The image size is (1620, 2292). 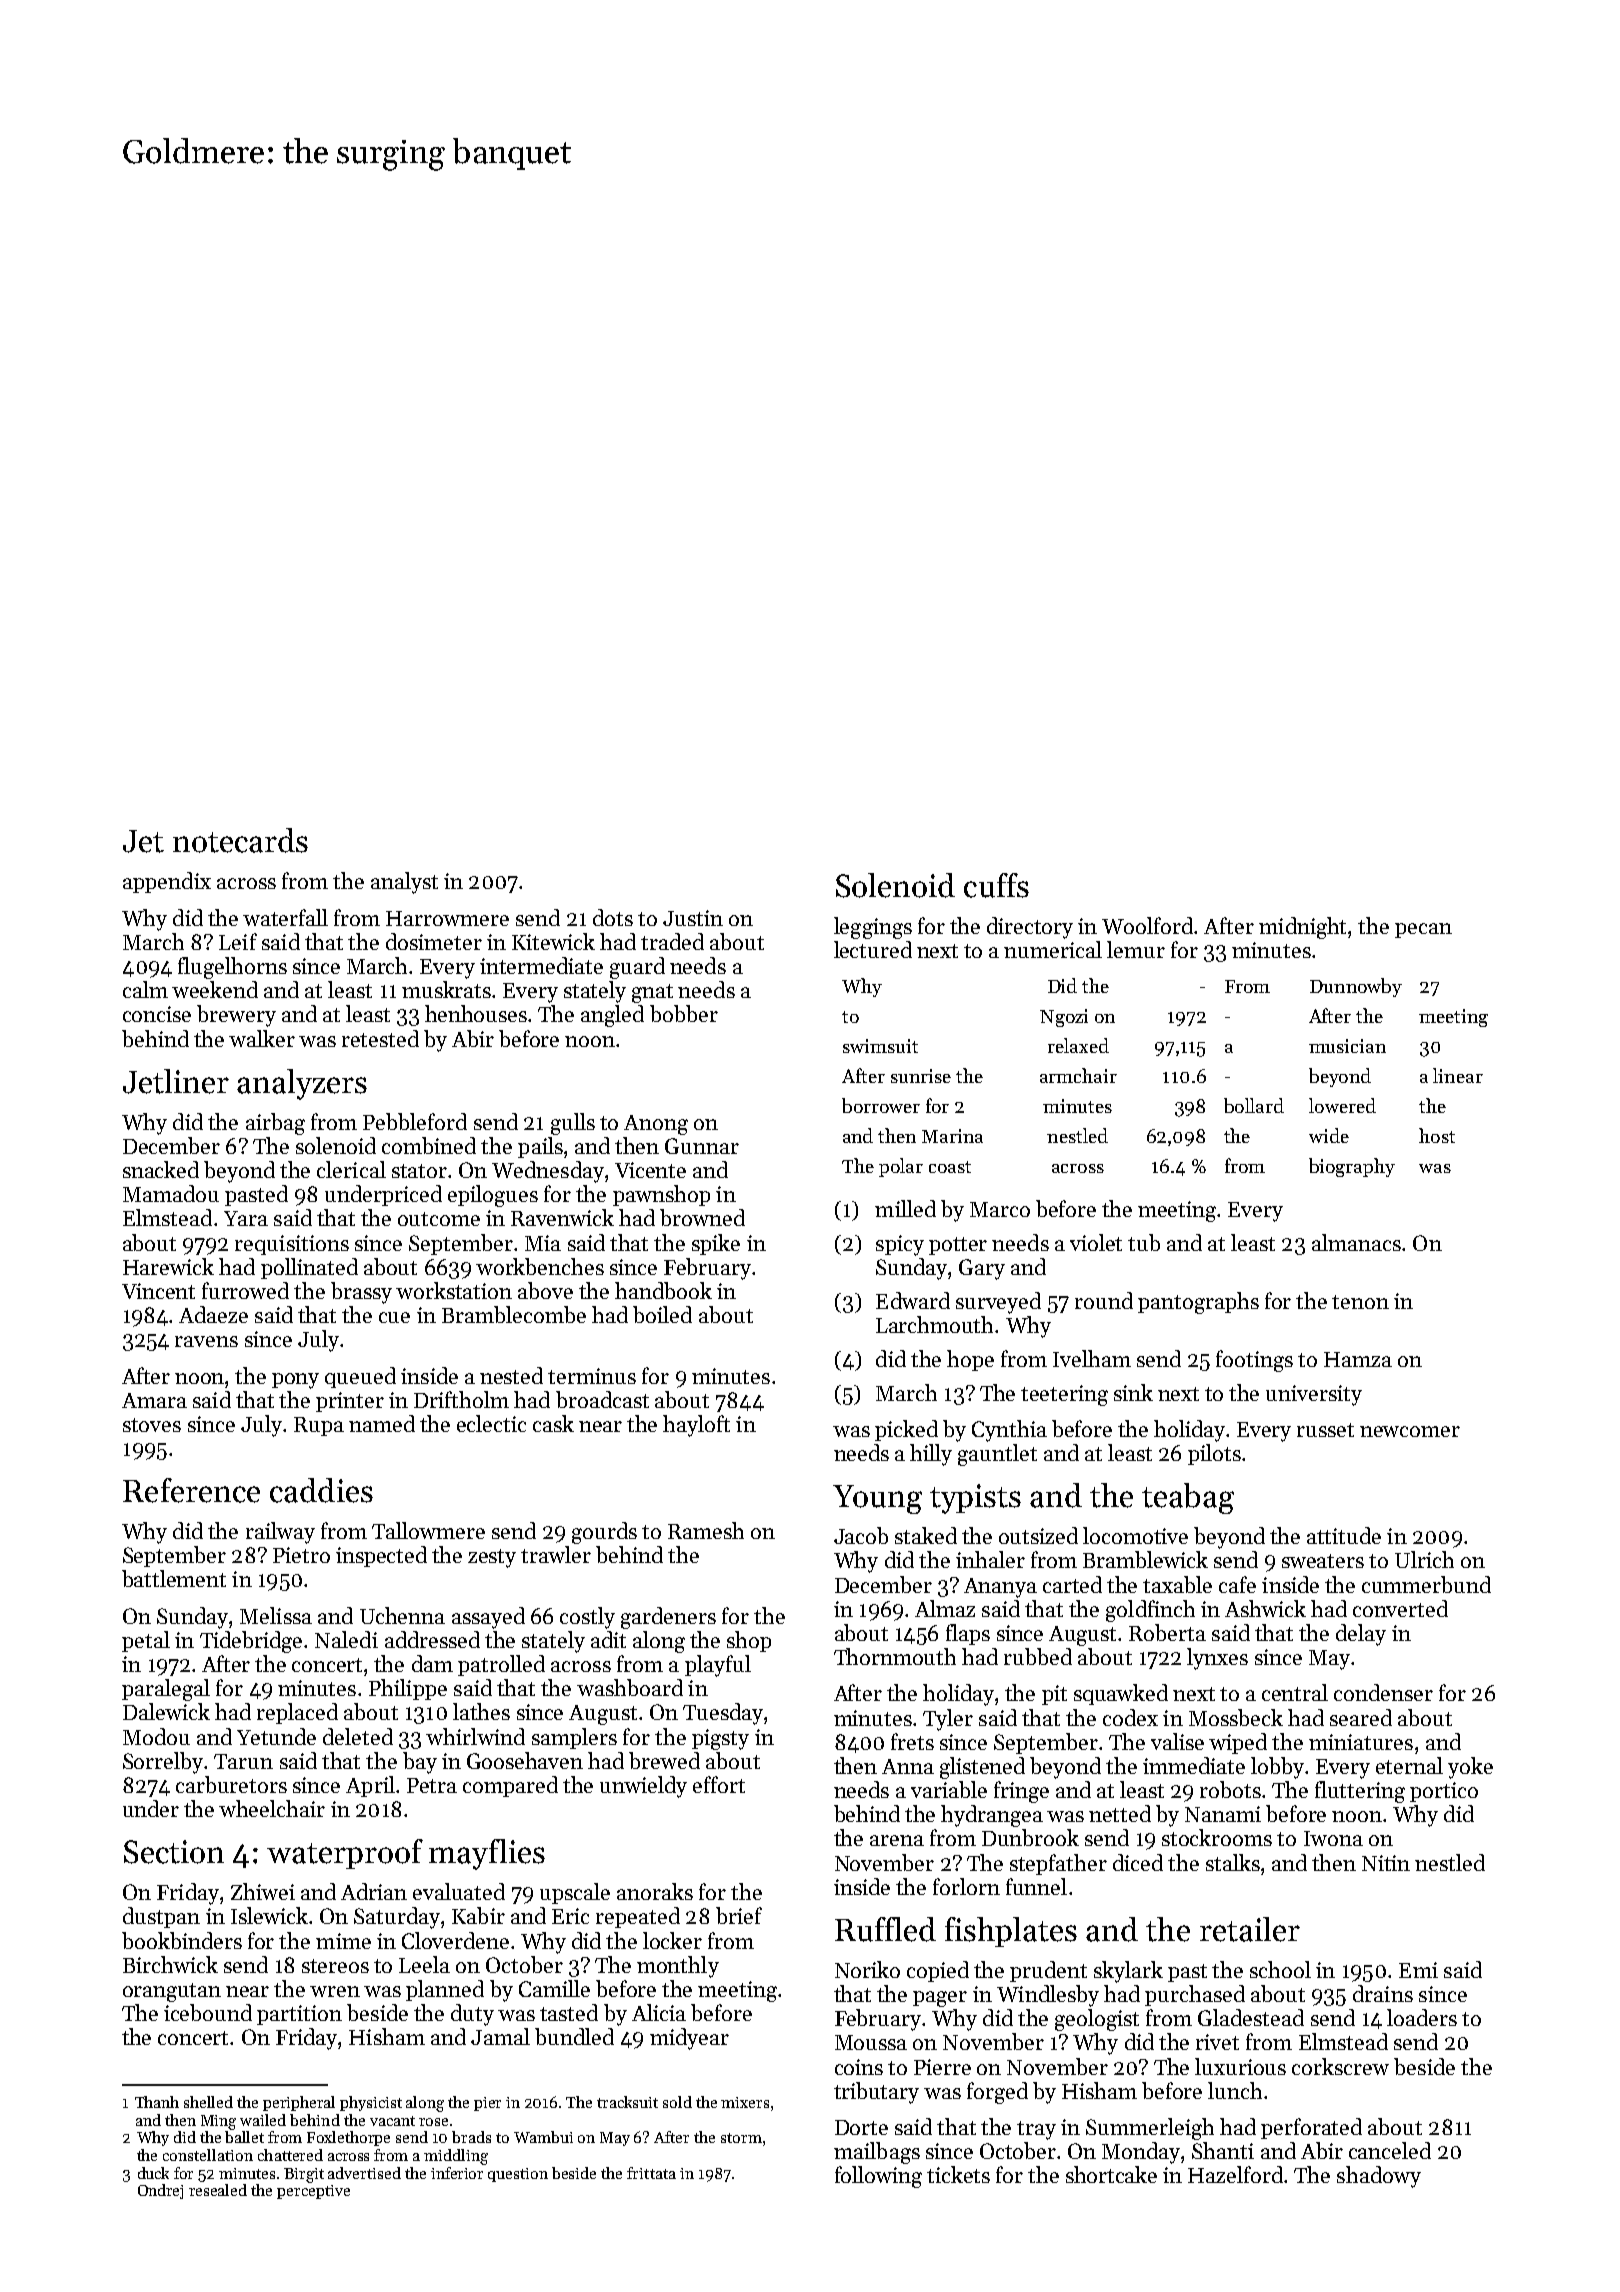 I want to click on tenon, so click(x=1360, y=1302).
